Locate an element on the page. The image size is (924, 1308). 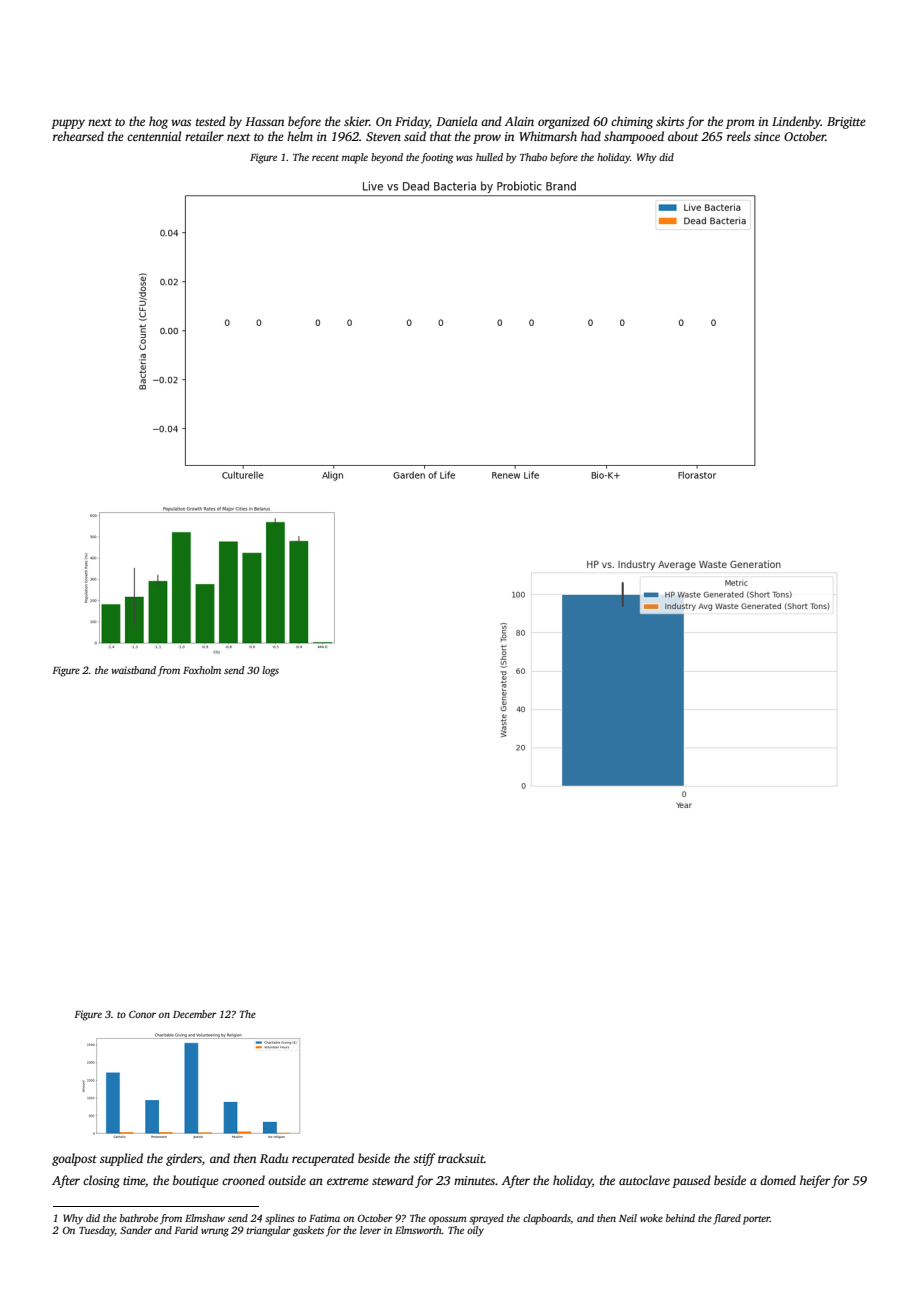
Foxholm is located at coordinates (202, 670).
